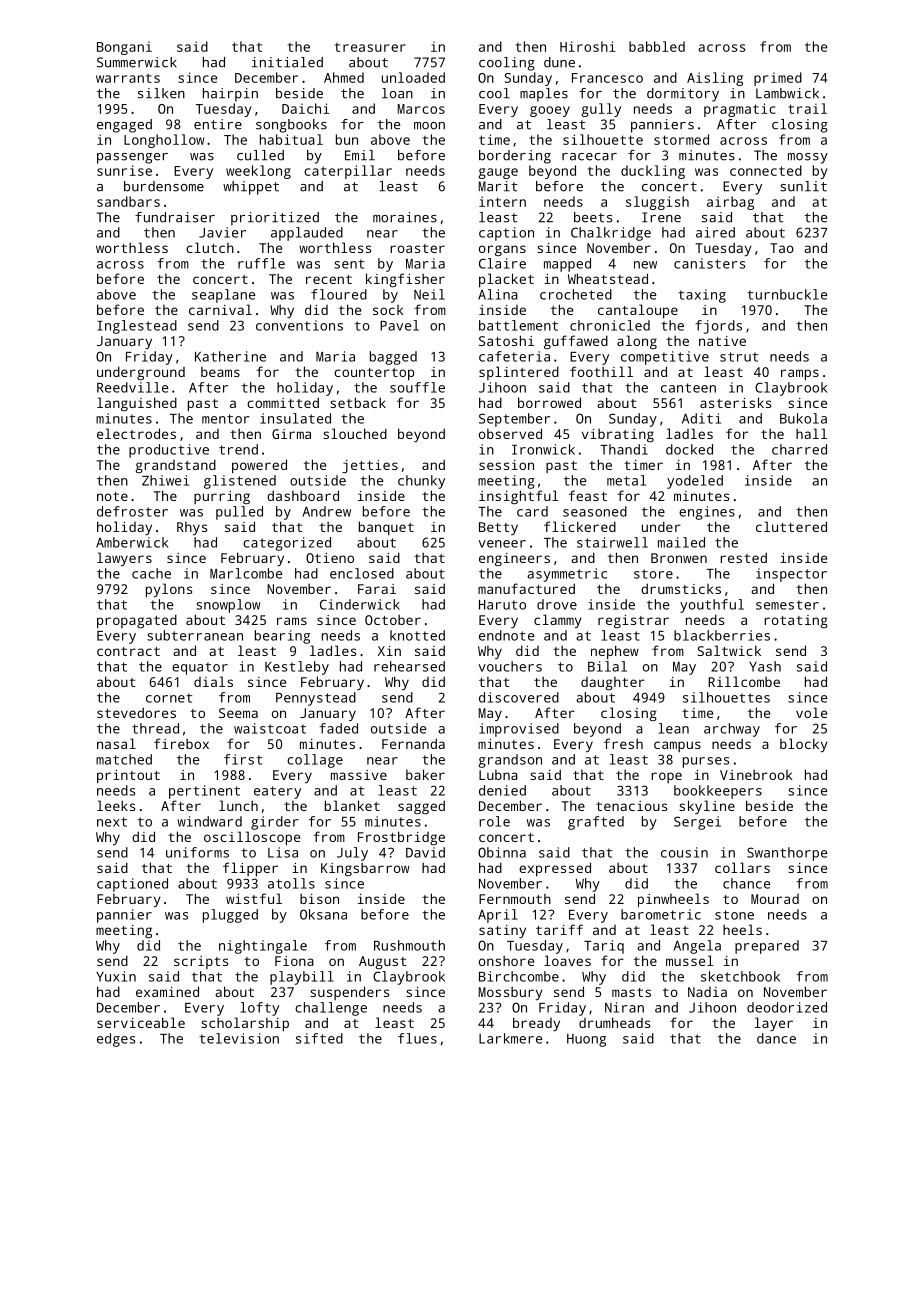  Describe the element at coordinates (567, 960) in the page. I see `loaves` at that location.
